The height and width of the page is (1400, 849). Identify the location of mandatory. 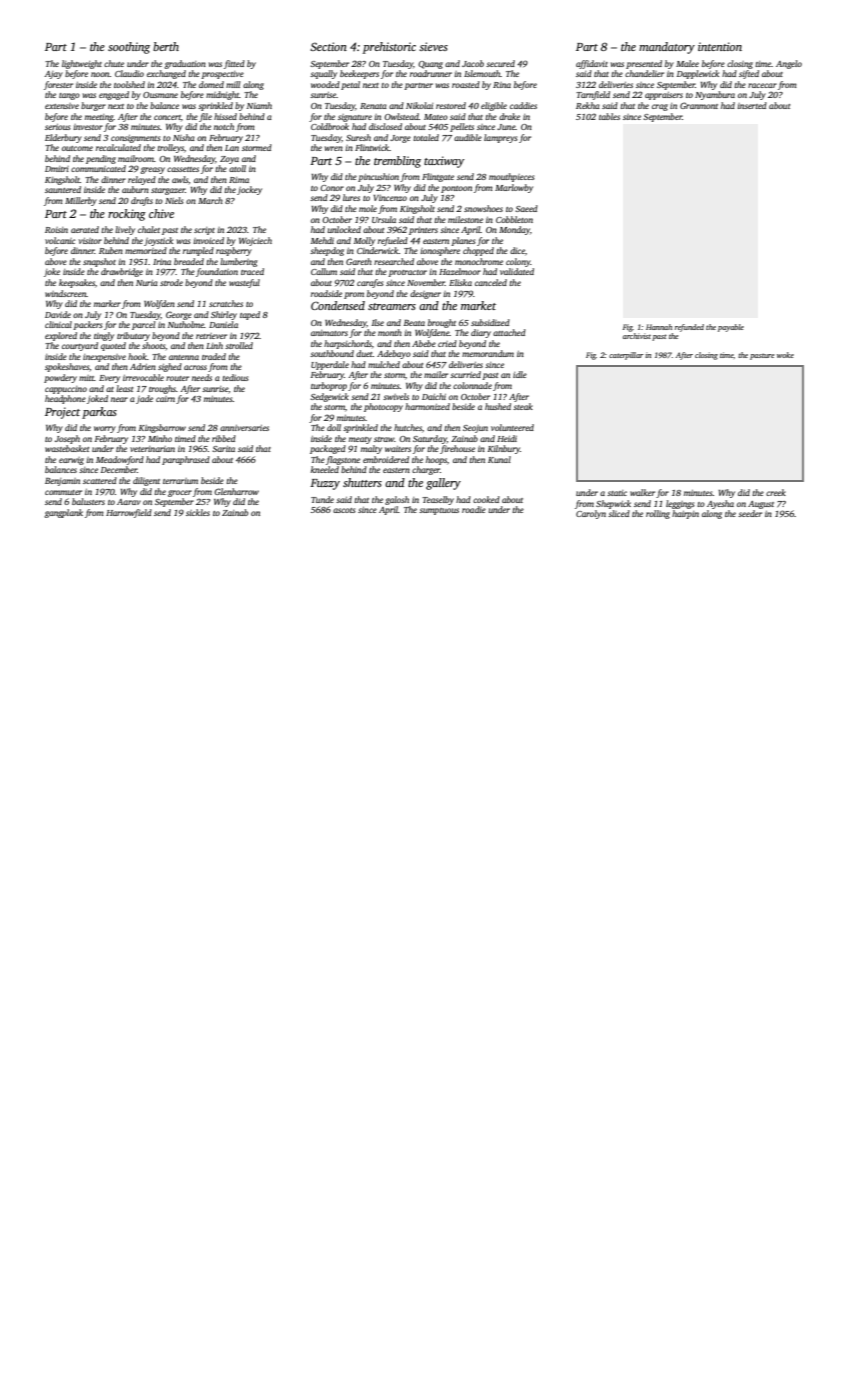
(667, 48).
